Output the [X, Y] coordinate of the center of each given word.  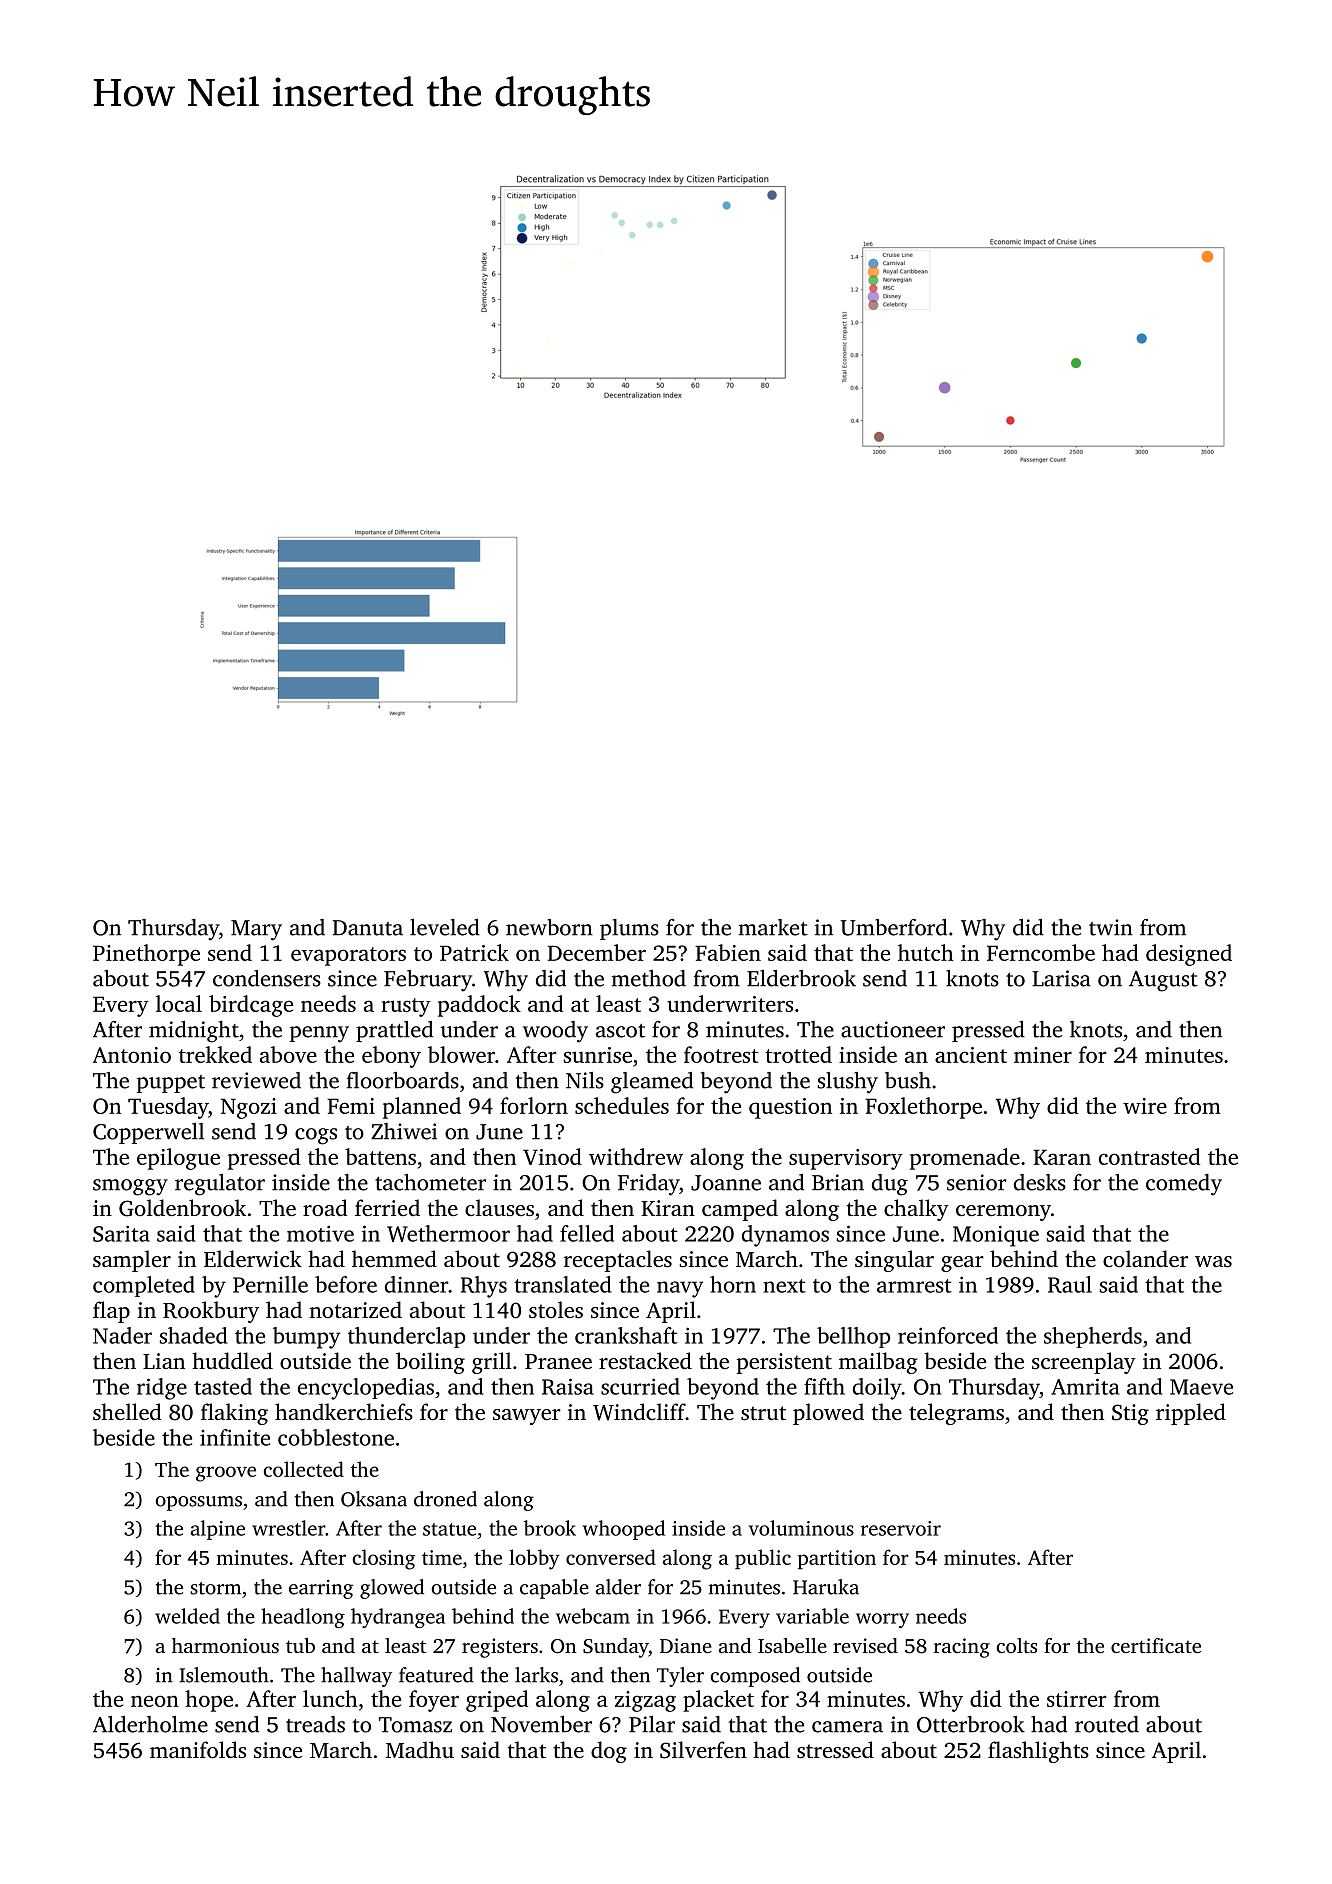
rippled [1191, 1414]
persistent [784, 1363]
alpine [218, 1530]
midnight [194, 1032]
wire [1145, 1106]
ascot [620, 1031]
